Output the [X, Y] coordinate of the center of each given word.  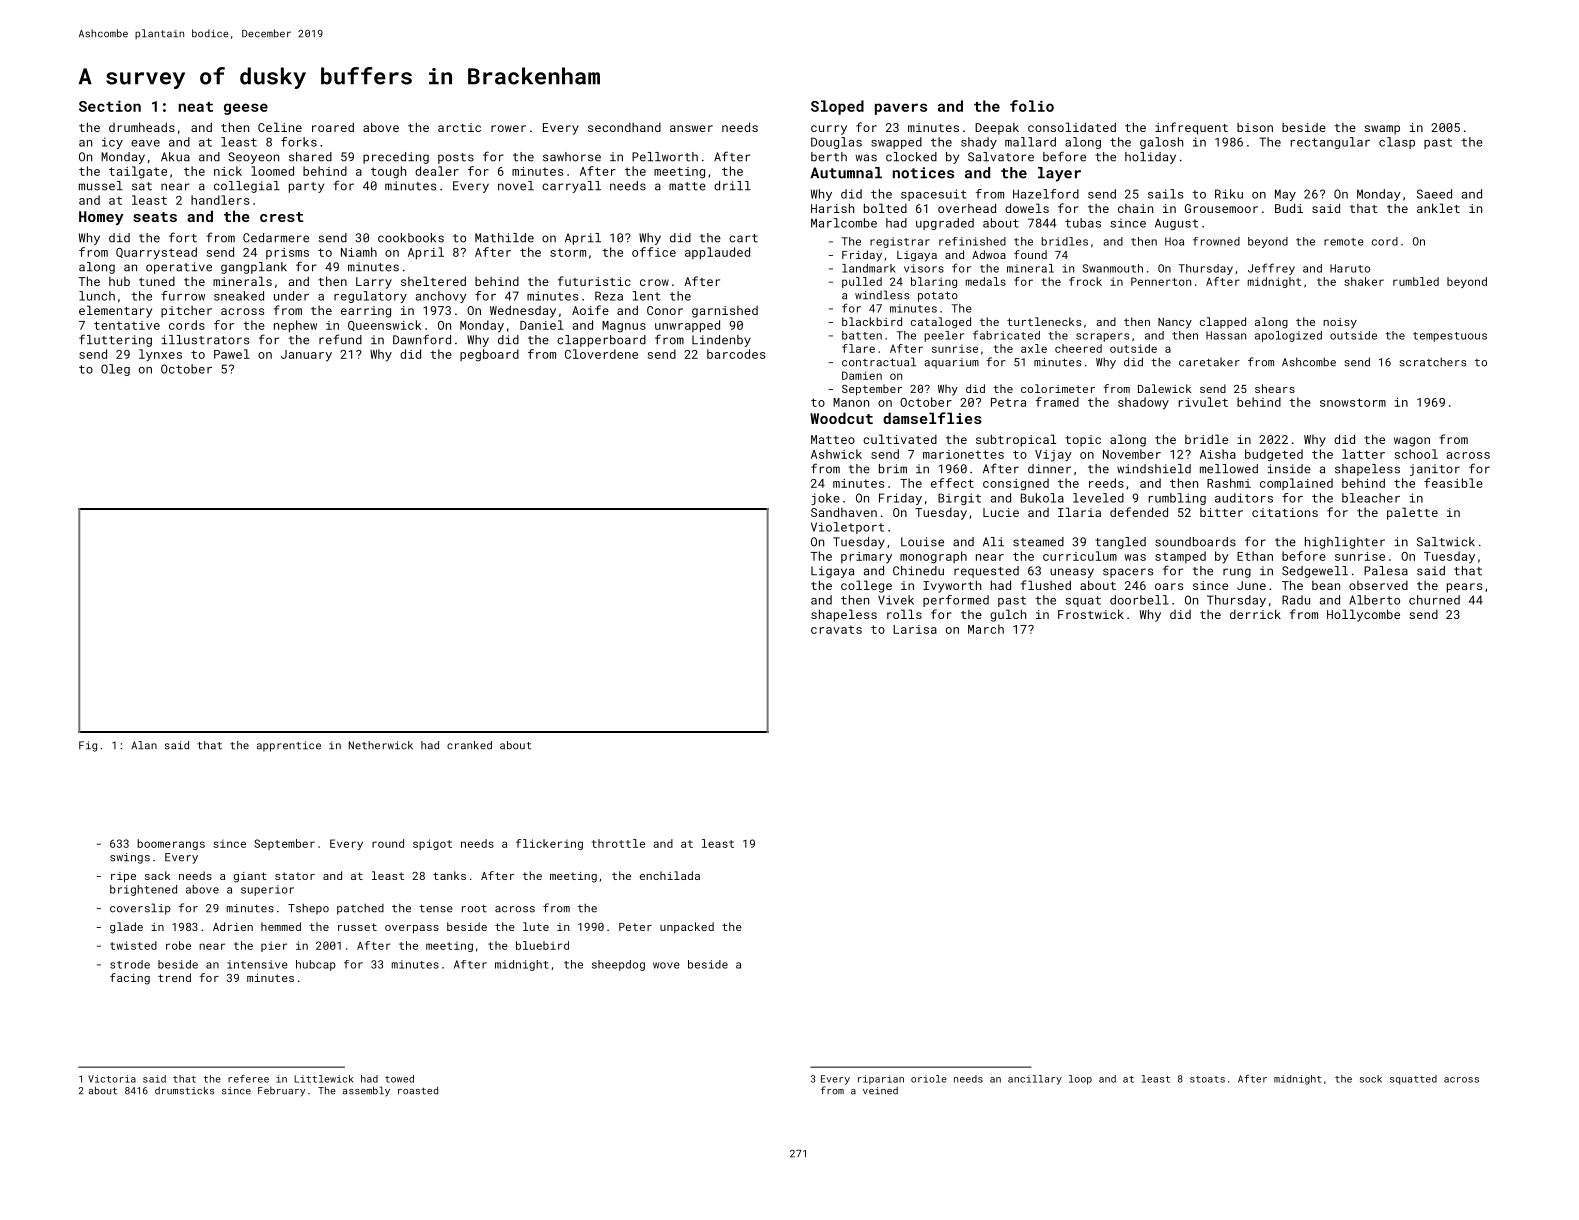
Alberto [1374, 600]
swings [130, 858]
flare [858, 348]
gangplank [254, 268]
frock [1085, 281]
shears [1275, 388]
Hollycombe [1363, 615]
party [306, 187]
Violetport [847, 528]
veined [880, 1091]
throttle [618, 843]
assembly [366, 1091]
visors [924, 268]
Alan [144, 745]
